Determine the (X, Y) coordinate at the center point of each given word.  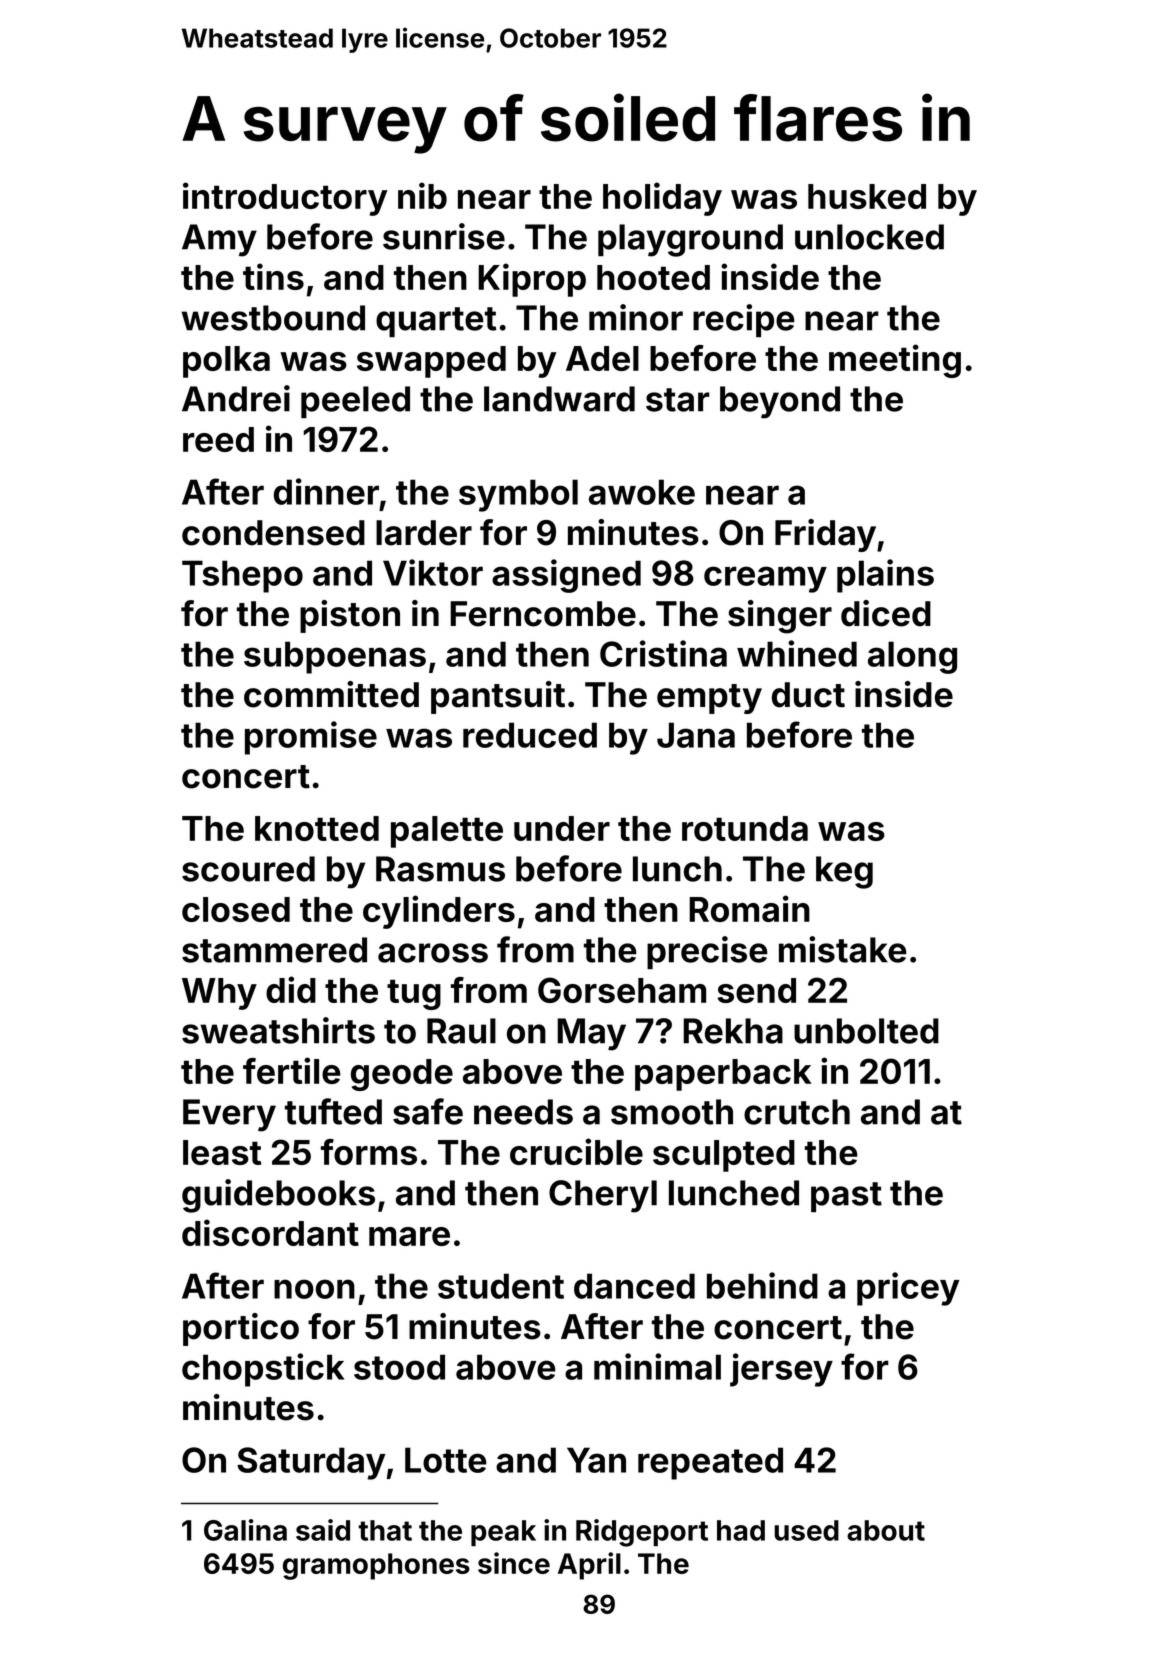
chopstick (263, 1370)
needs (523, 1112)
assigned (566, 576)
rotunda (745, 828)
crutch (797, 1112)
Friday (825, 535)
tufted (333, 1111)
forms (369, 1152)
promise (311, 738)
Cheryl (603, 1196)
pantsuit (498, 697)
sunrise (444, 236)
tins (273, 276)
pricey (908, 1289)
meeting (895, 361)
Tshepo (242, 576)
